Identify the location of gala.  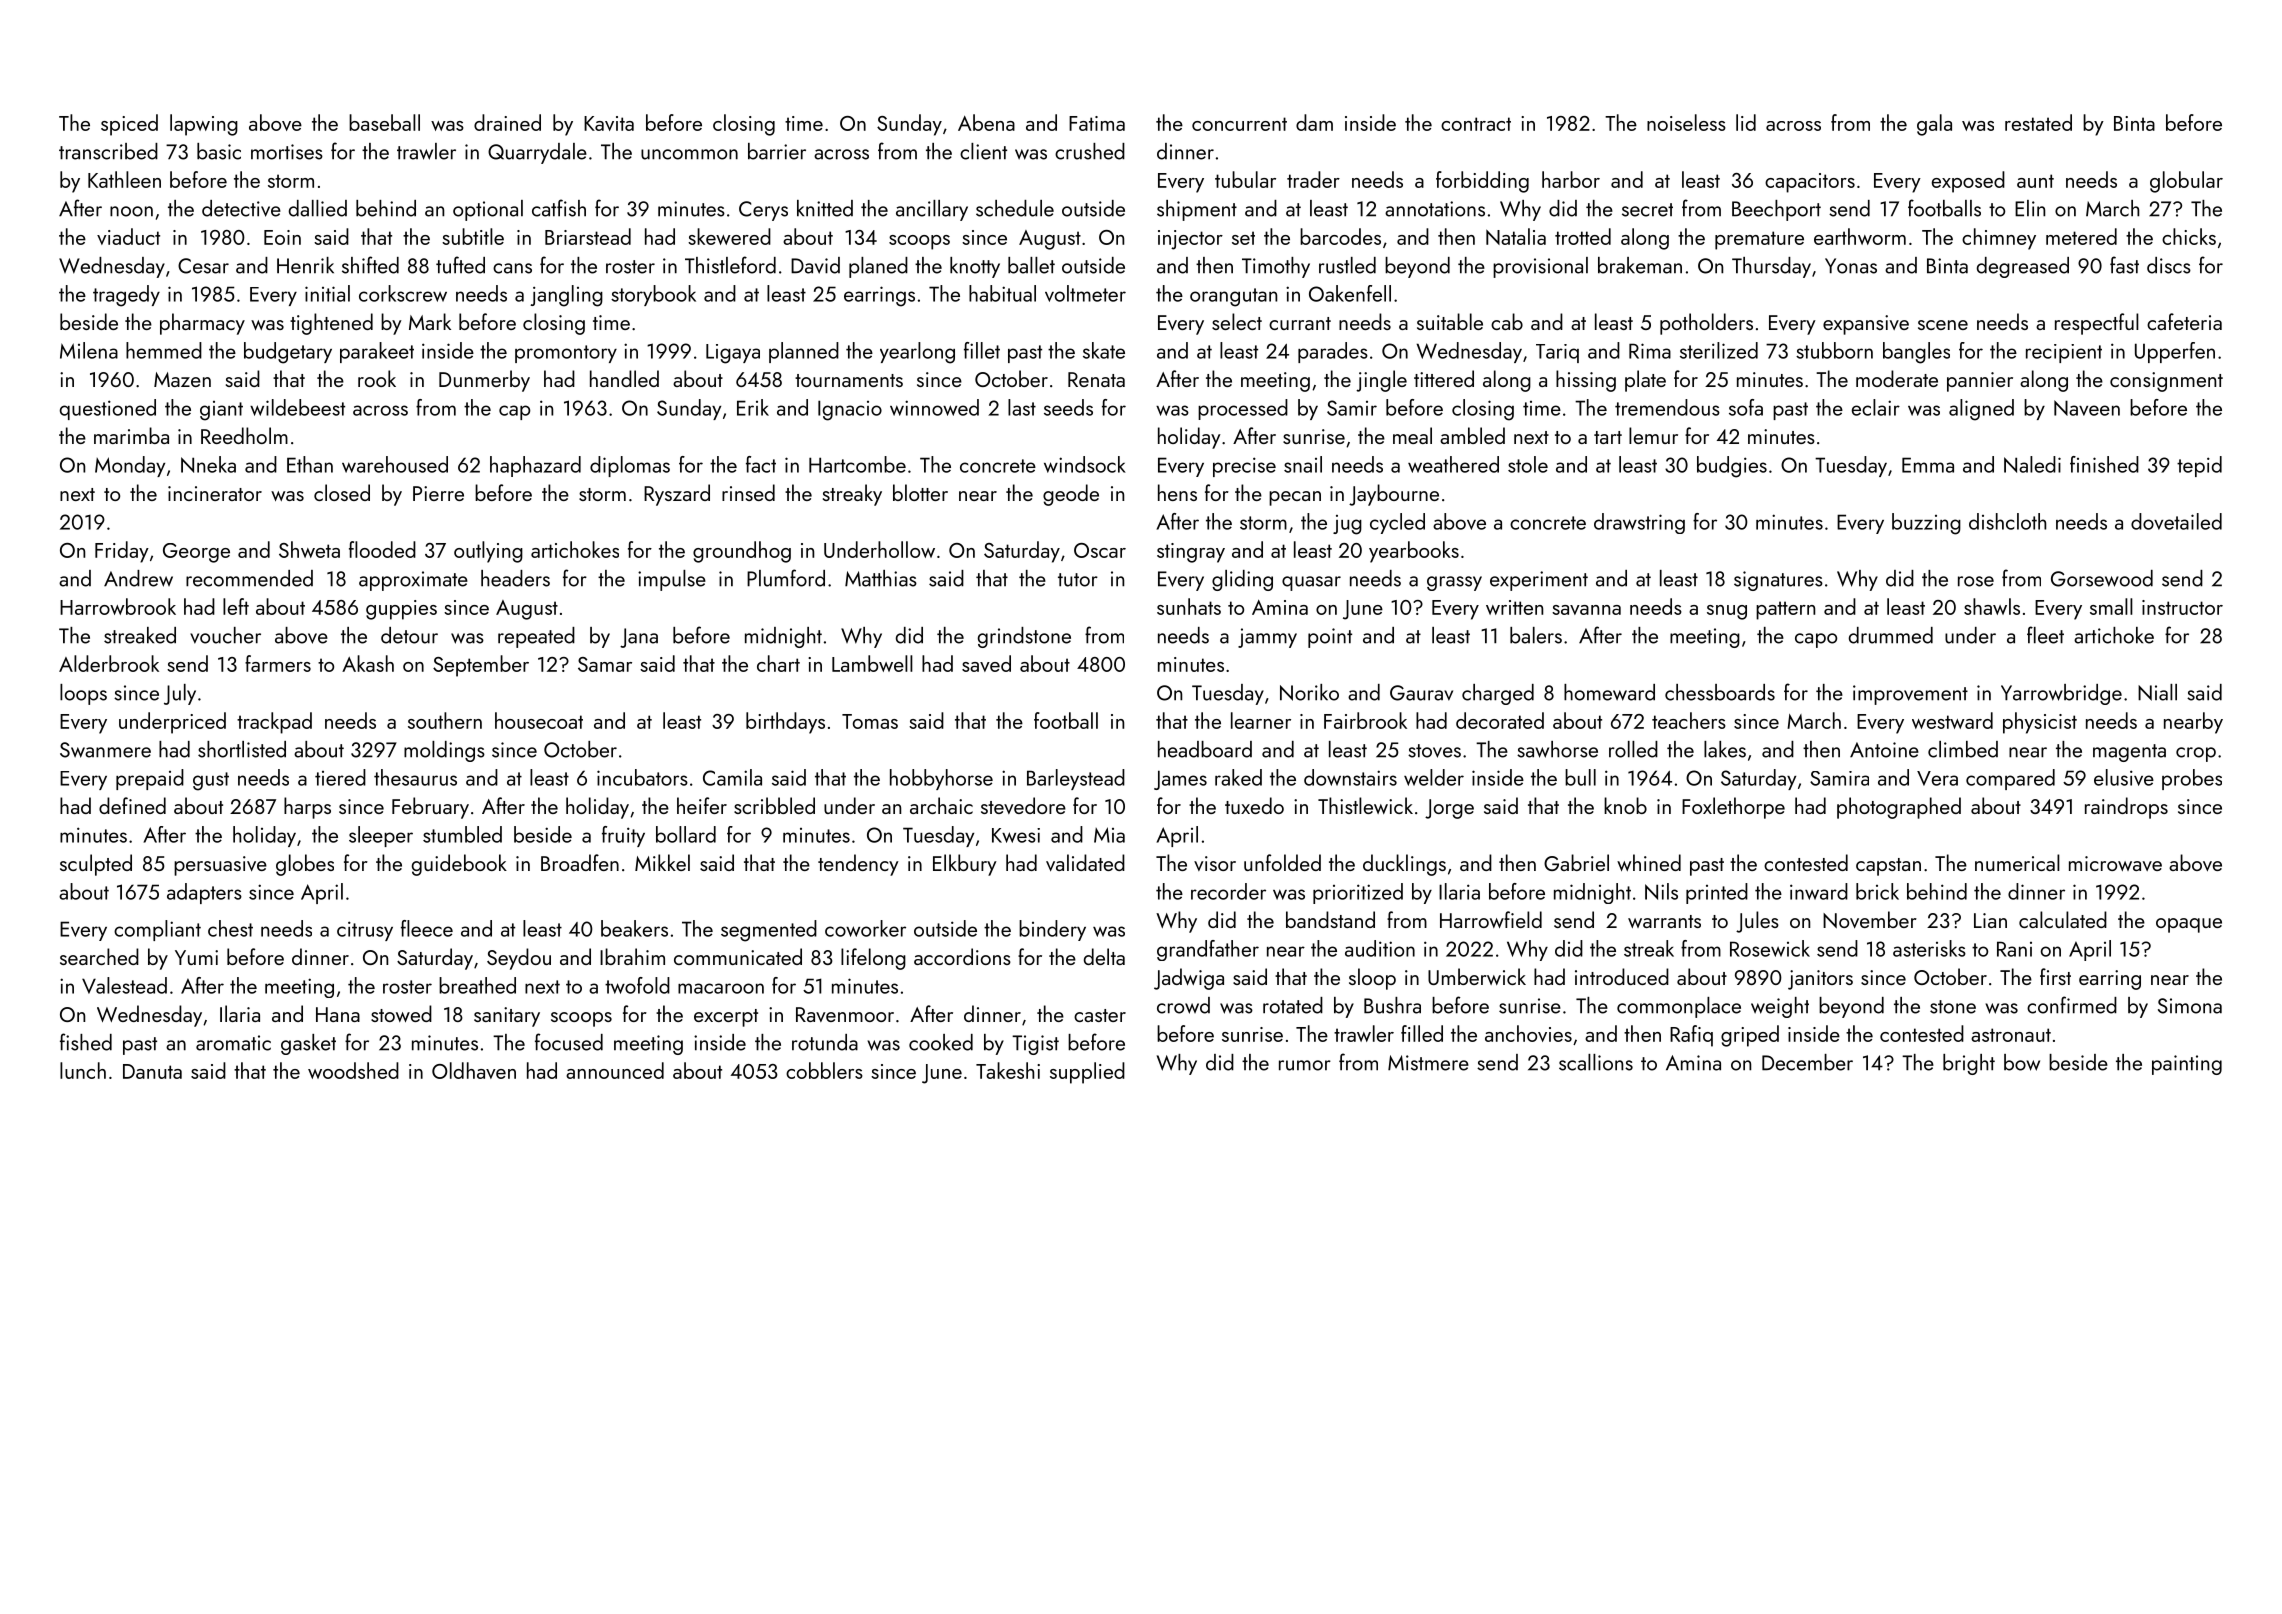
(1934, 125).
